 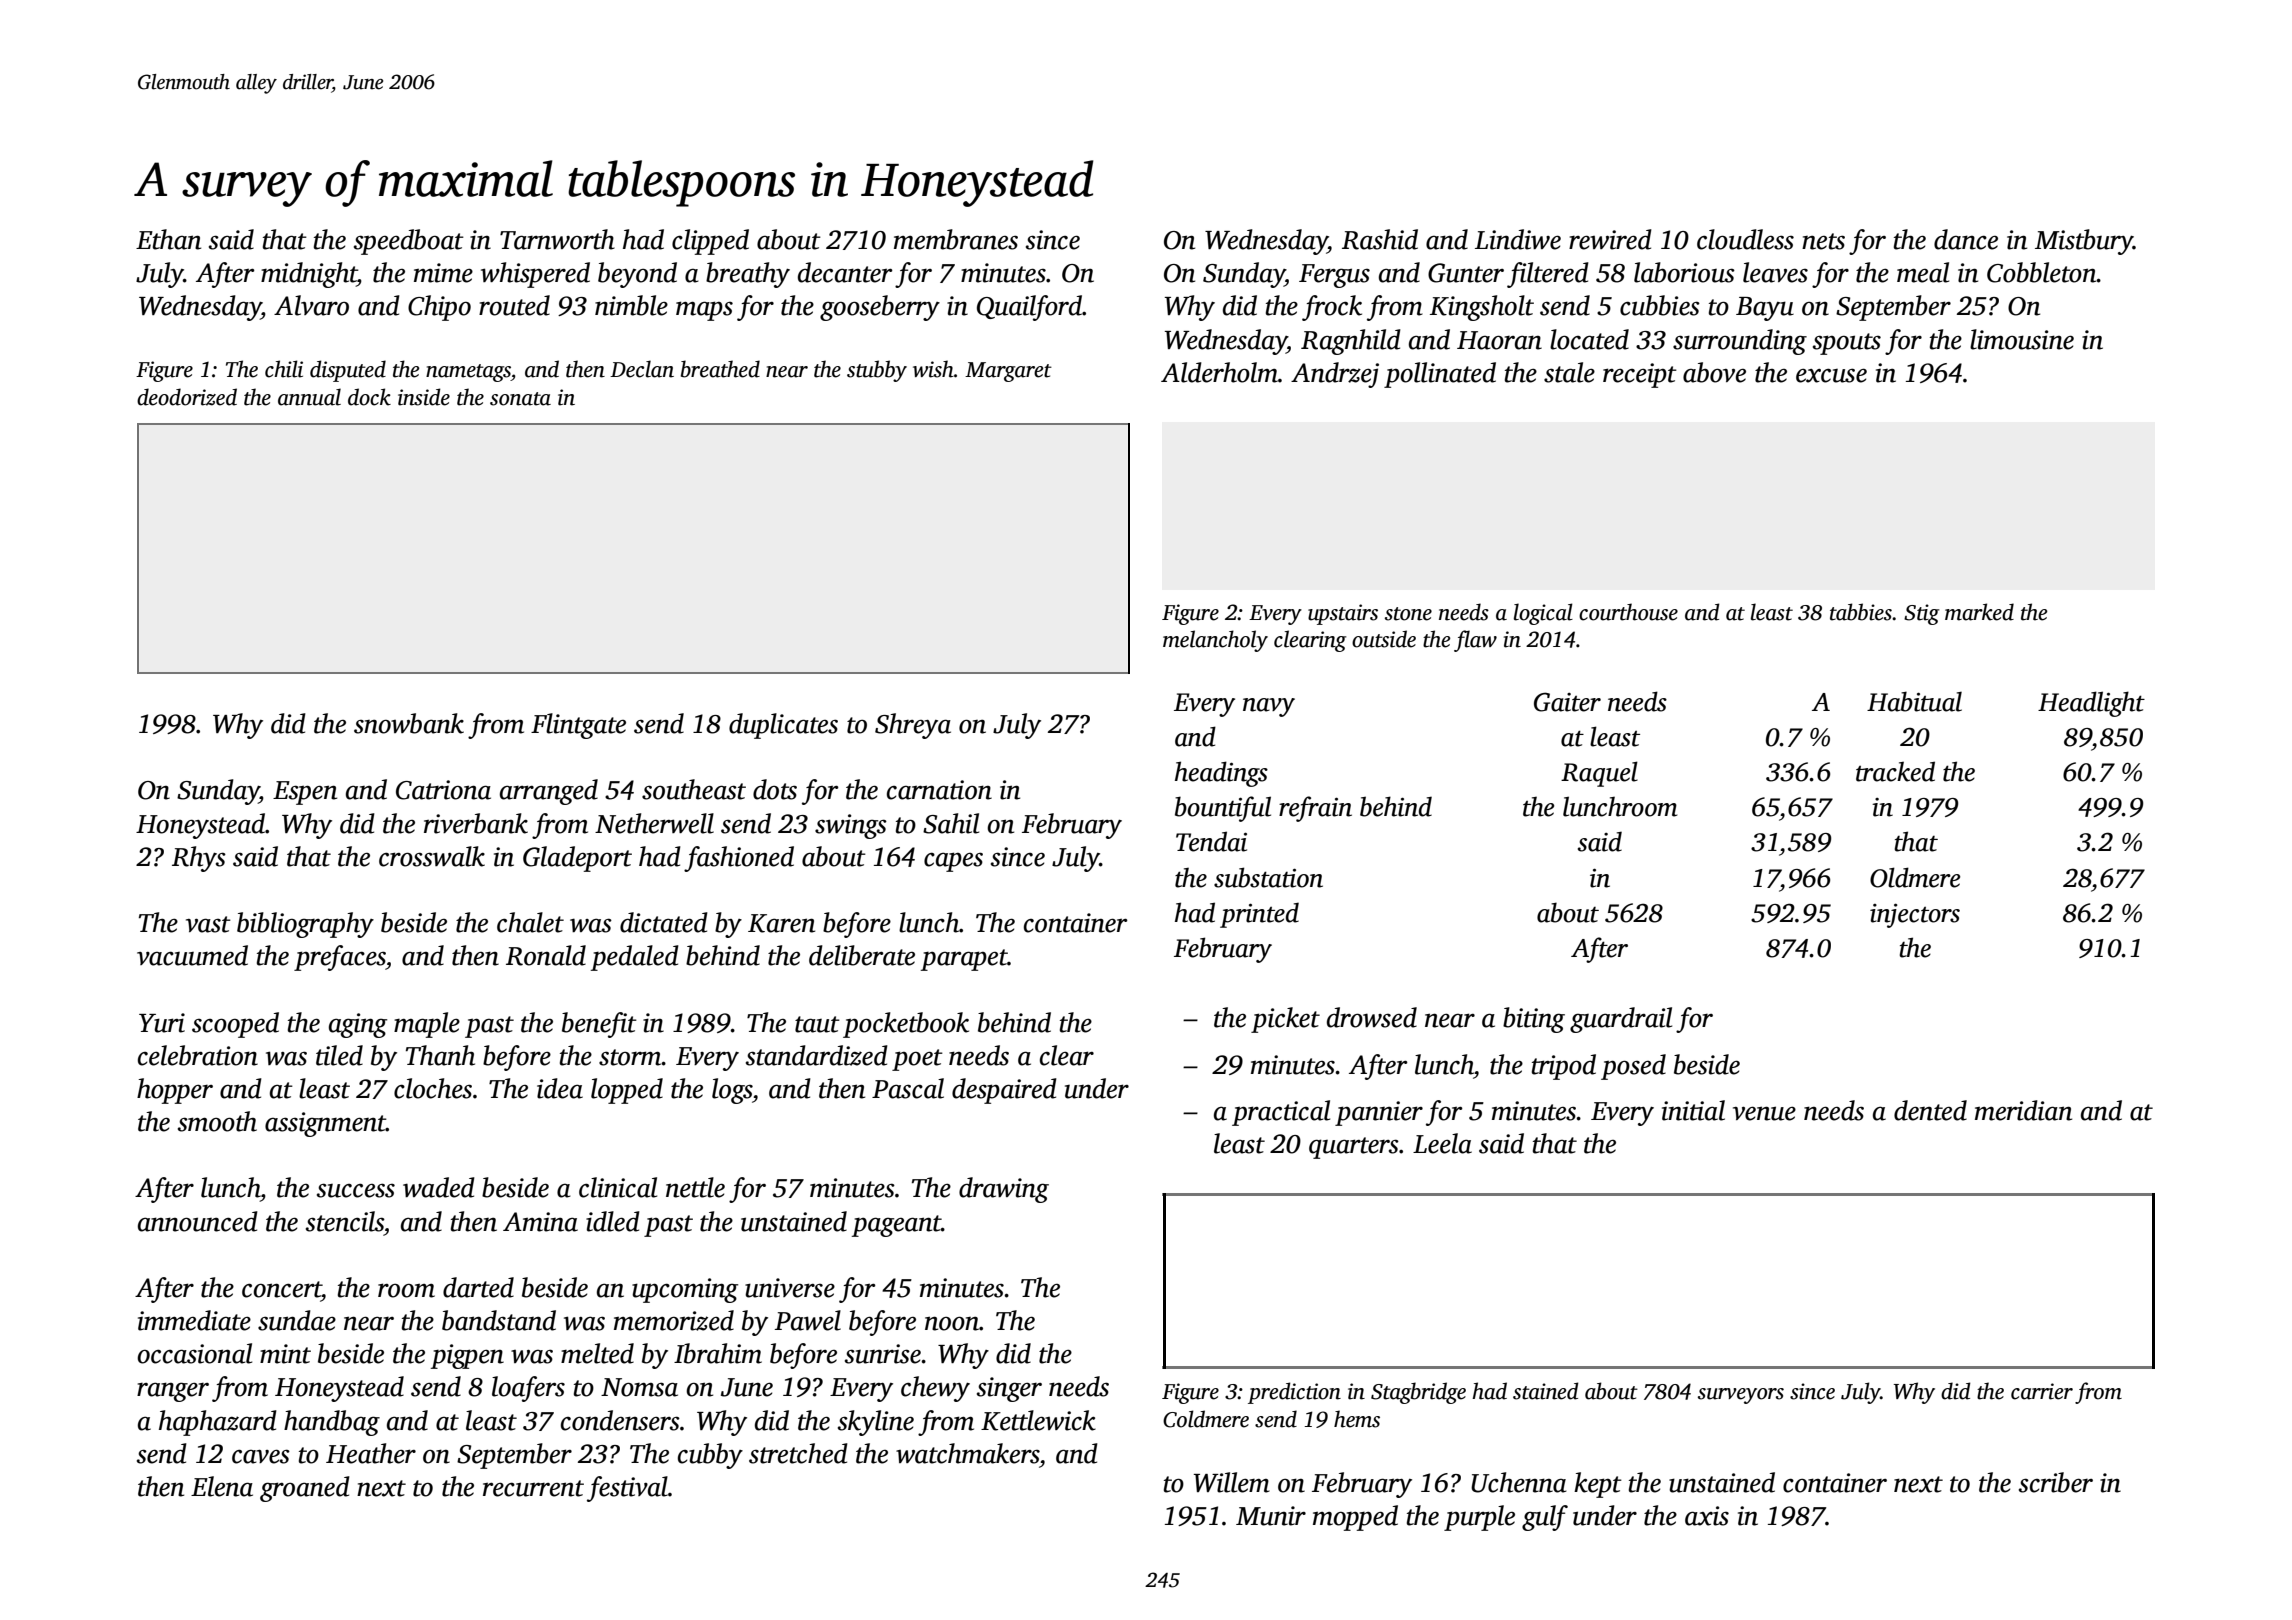 What do you see at coordinates (1895, 771) in the screenshot?
I see `tracked` at bounding box center [1895, 771].
